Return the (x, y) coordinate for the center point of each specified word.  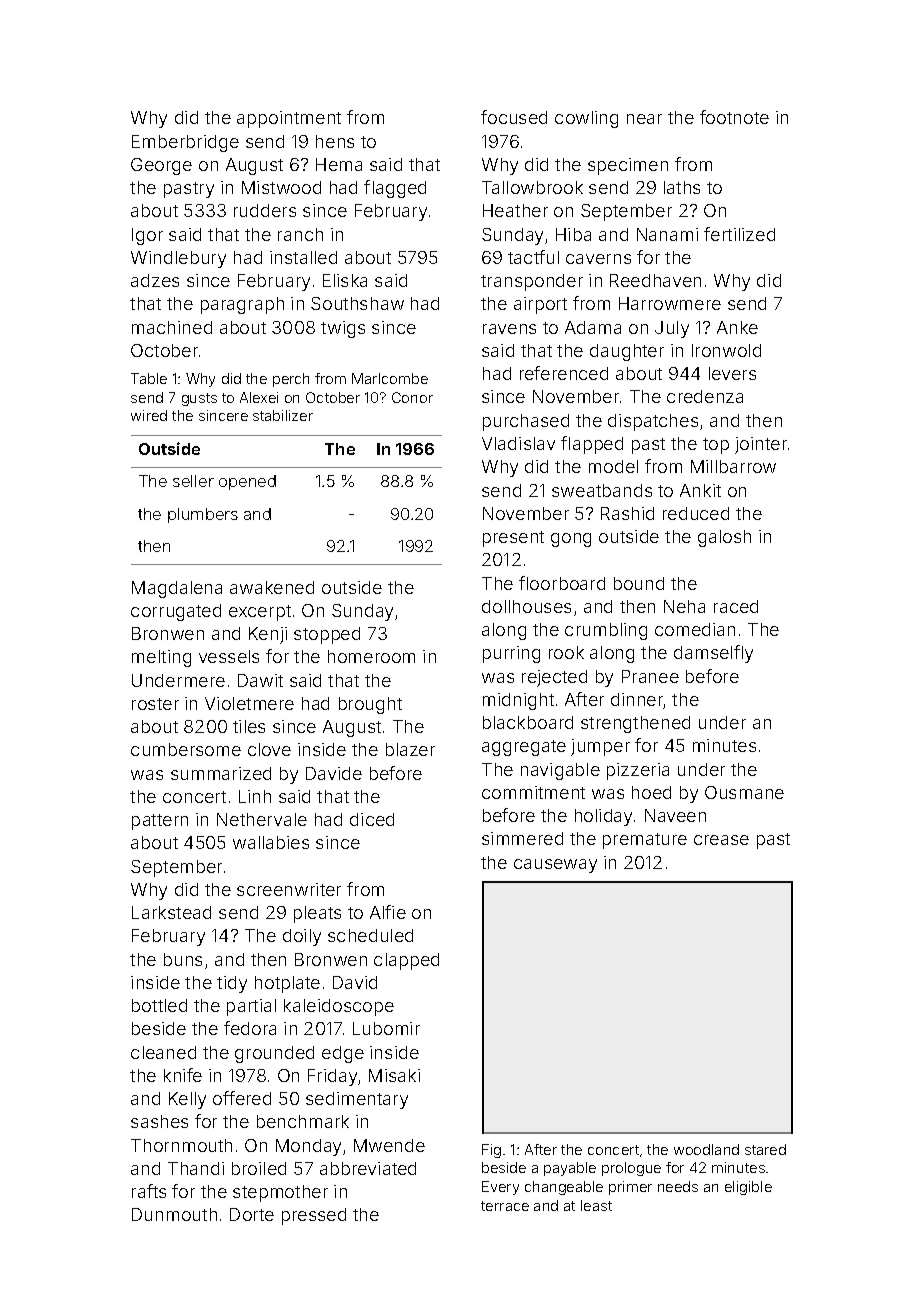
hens (335, 141)
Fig (491, 1151)
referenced (564, 373)
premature (645, 841)
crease (721, 840)
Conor (412, 397)
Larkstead (171, 912)
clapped (406, 961)
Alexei (259, 397)
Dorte (252, 1214)
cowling (586, 119)
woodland (706, 1149)
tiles (249, 726)
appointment (289, 119)
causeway (555, 866)
